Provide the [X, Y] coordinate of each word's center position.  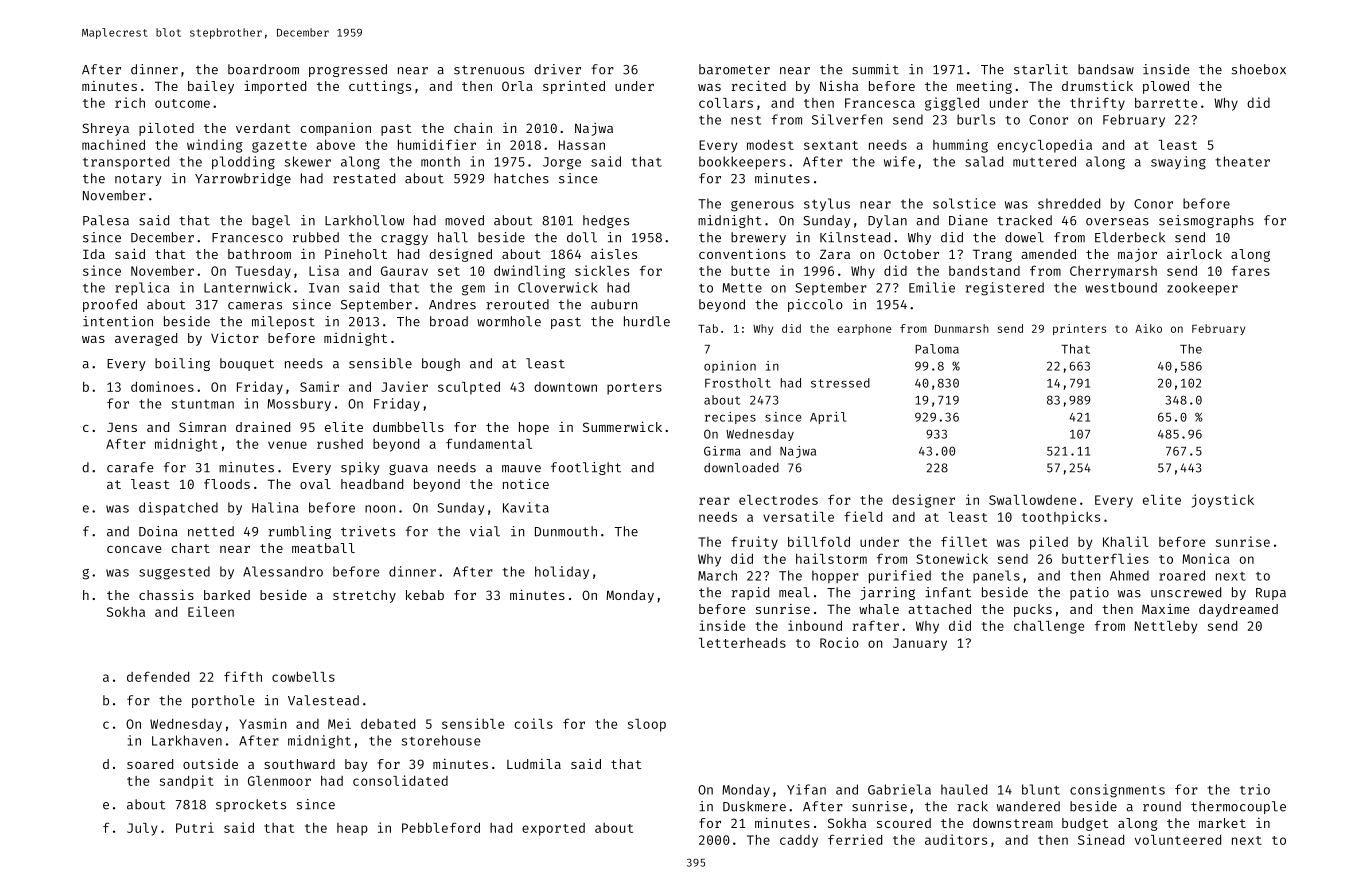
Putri [195, 827]
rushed [340, 444]
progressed [348, 70]
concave [134, 549]
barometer [734, 69]
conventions [742, 253]
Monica [1206, 558]
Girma [722, 451]
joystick [1223, 501]
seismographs [1206, 221]
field [863, 516]
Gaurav [404, 271]
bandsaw [1106, 69]
